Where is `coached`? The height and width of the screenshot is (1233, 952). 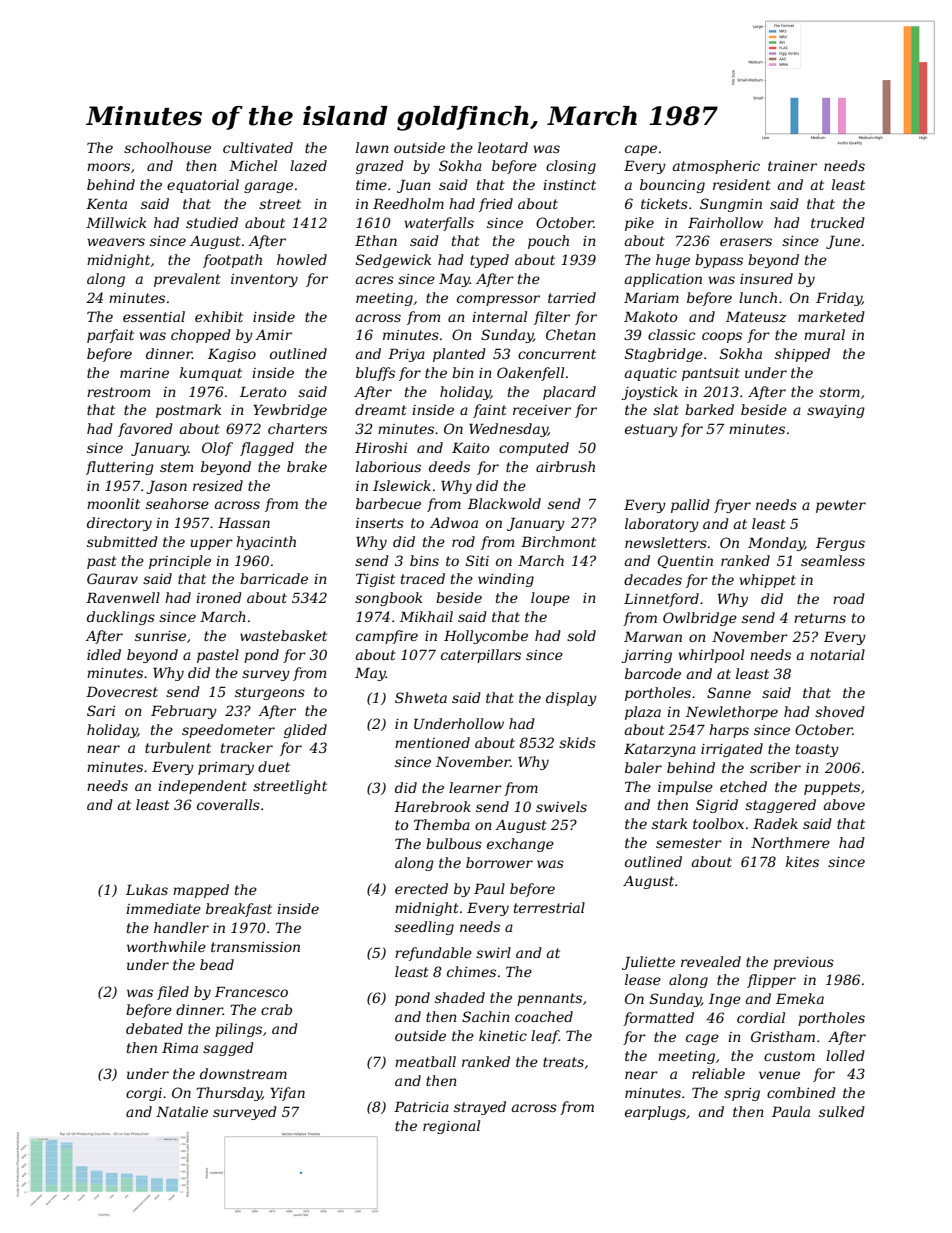
coached is located at coordinates (544, 1016).
